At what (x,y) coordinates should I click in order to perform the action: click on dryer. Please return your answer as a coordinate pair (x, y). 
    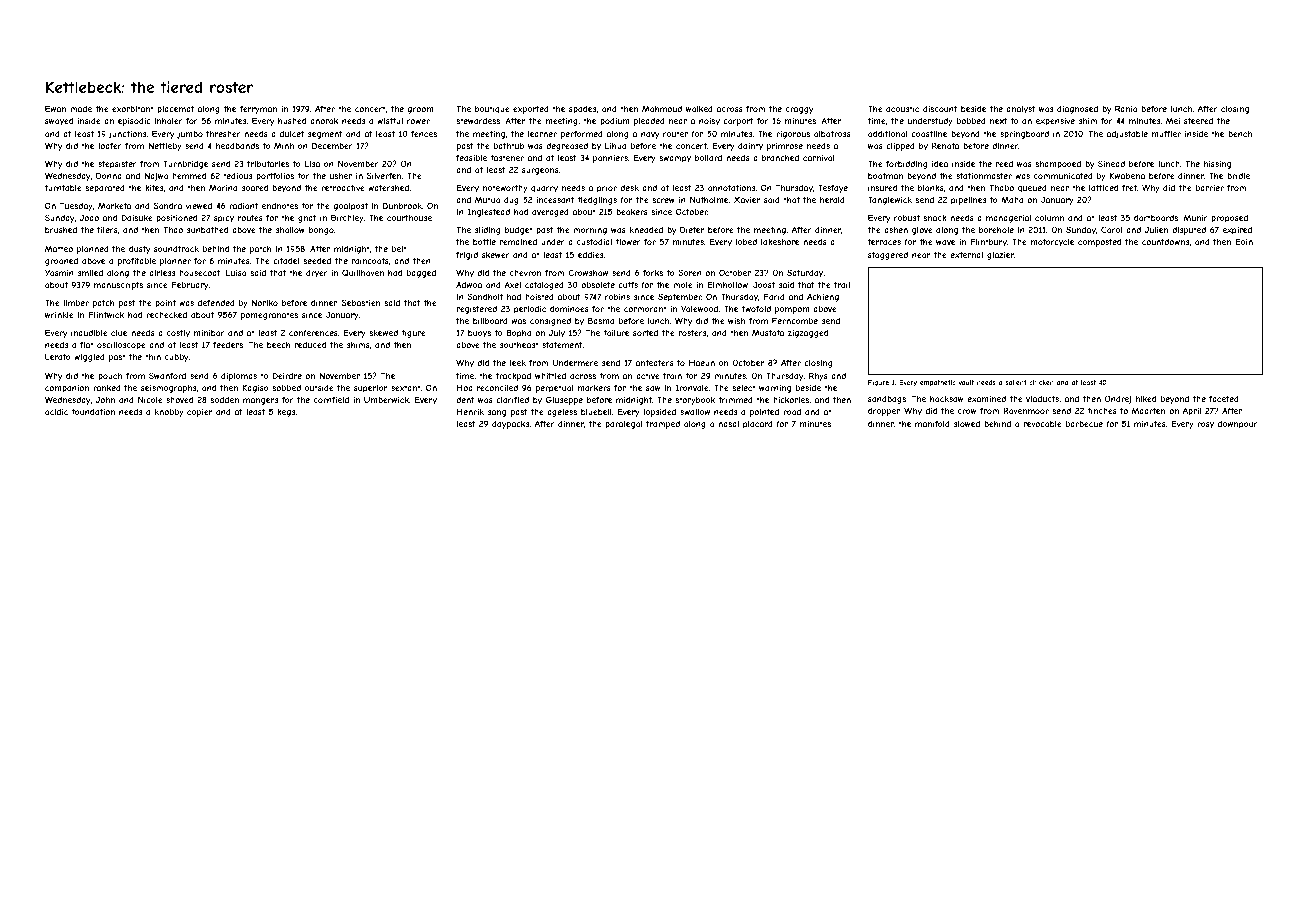
    Looking at the image, I should click on (317, 274).
